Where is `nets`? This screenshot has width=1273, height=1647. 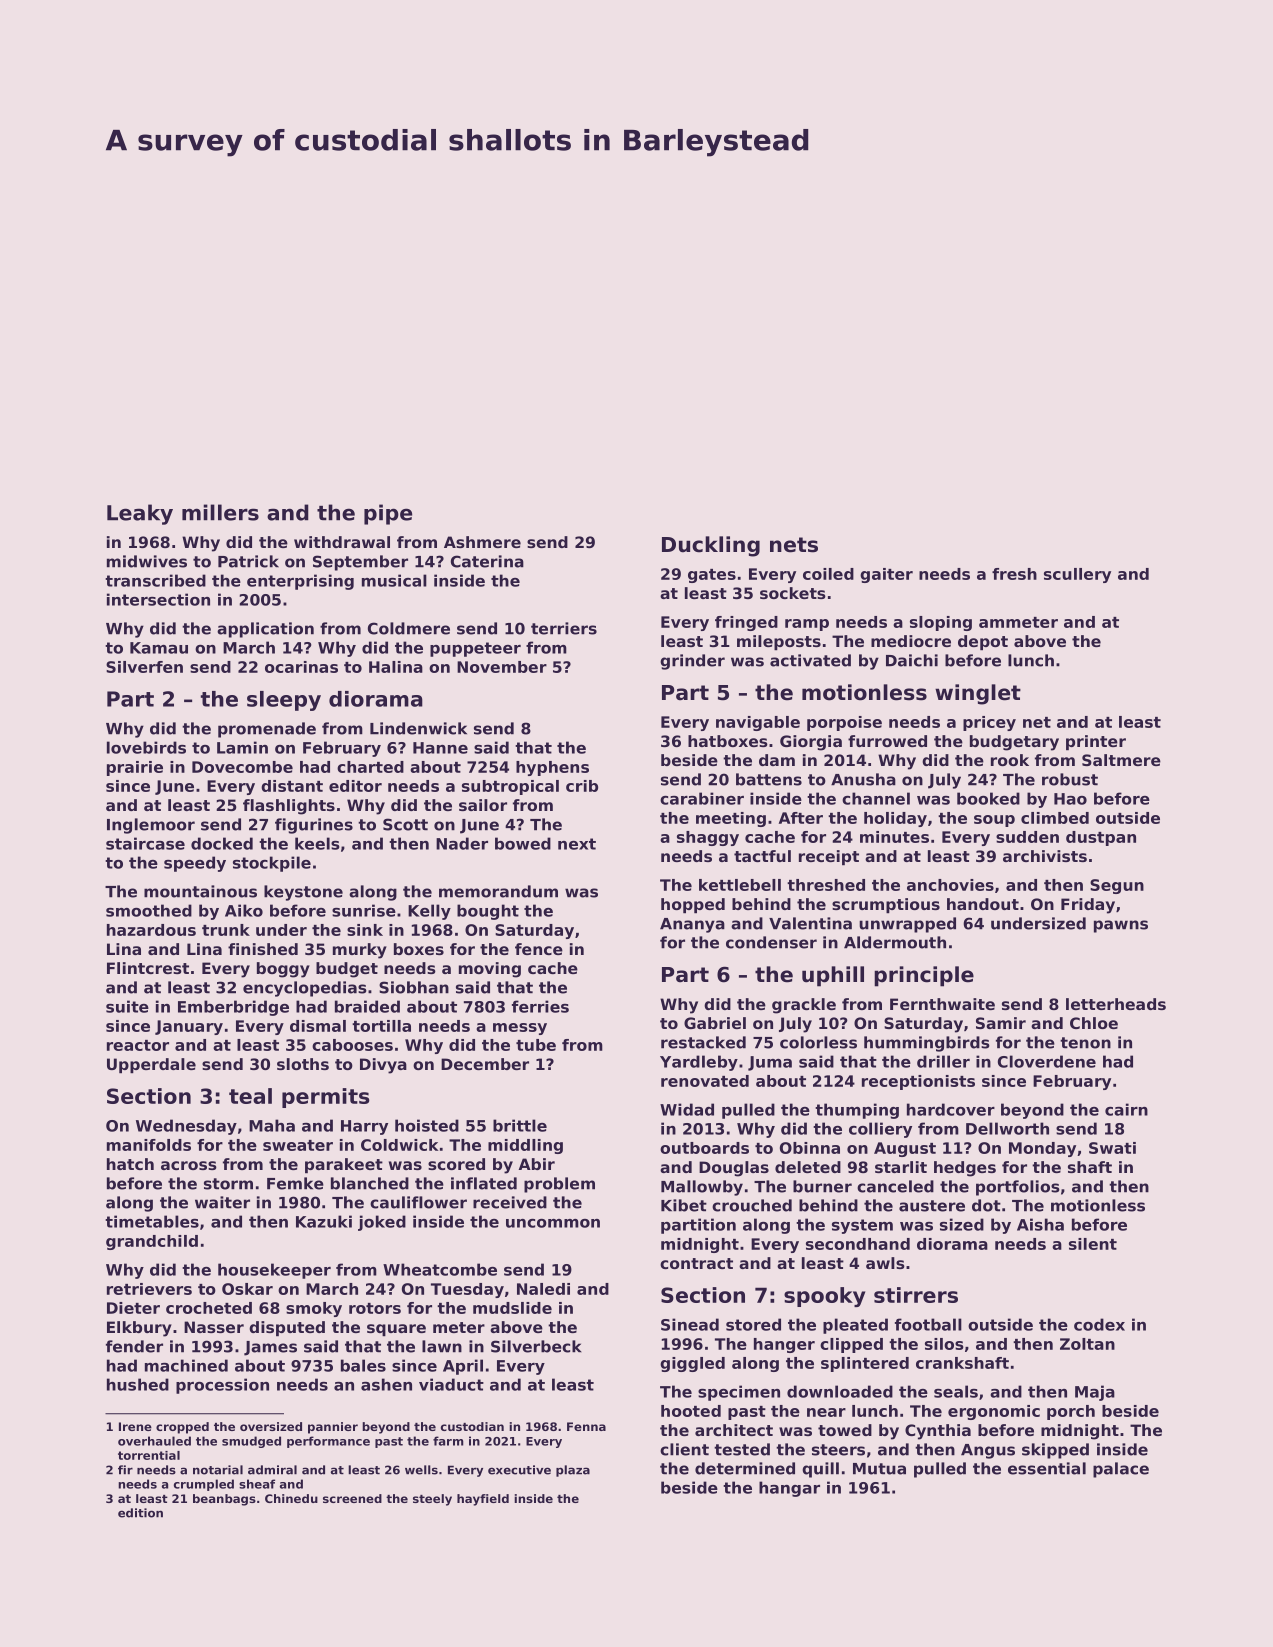 nets is located at coordinates (794, 545).
